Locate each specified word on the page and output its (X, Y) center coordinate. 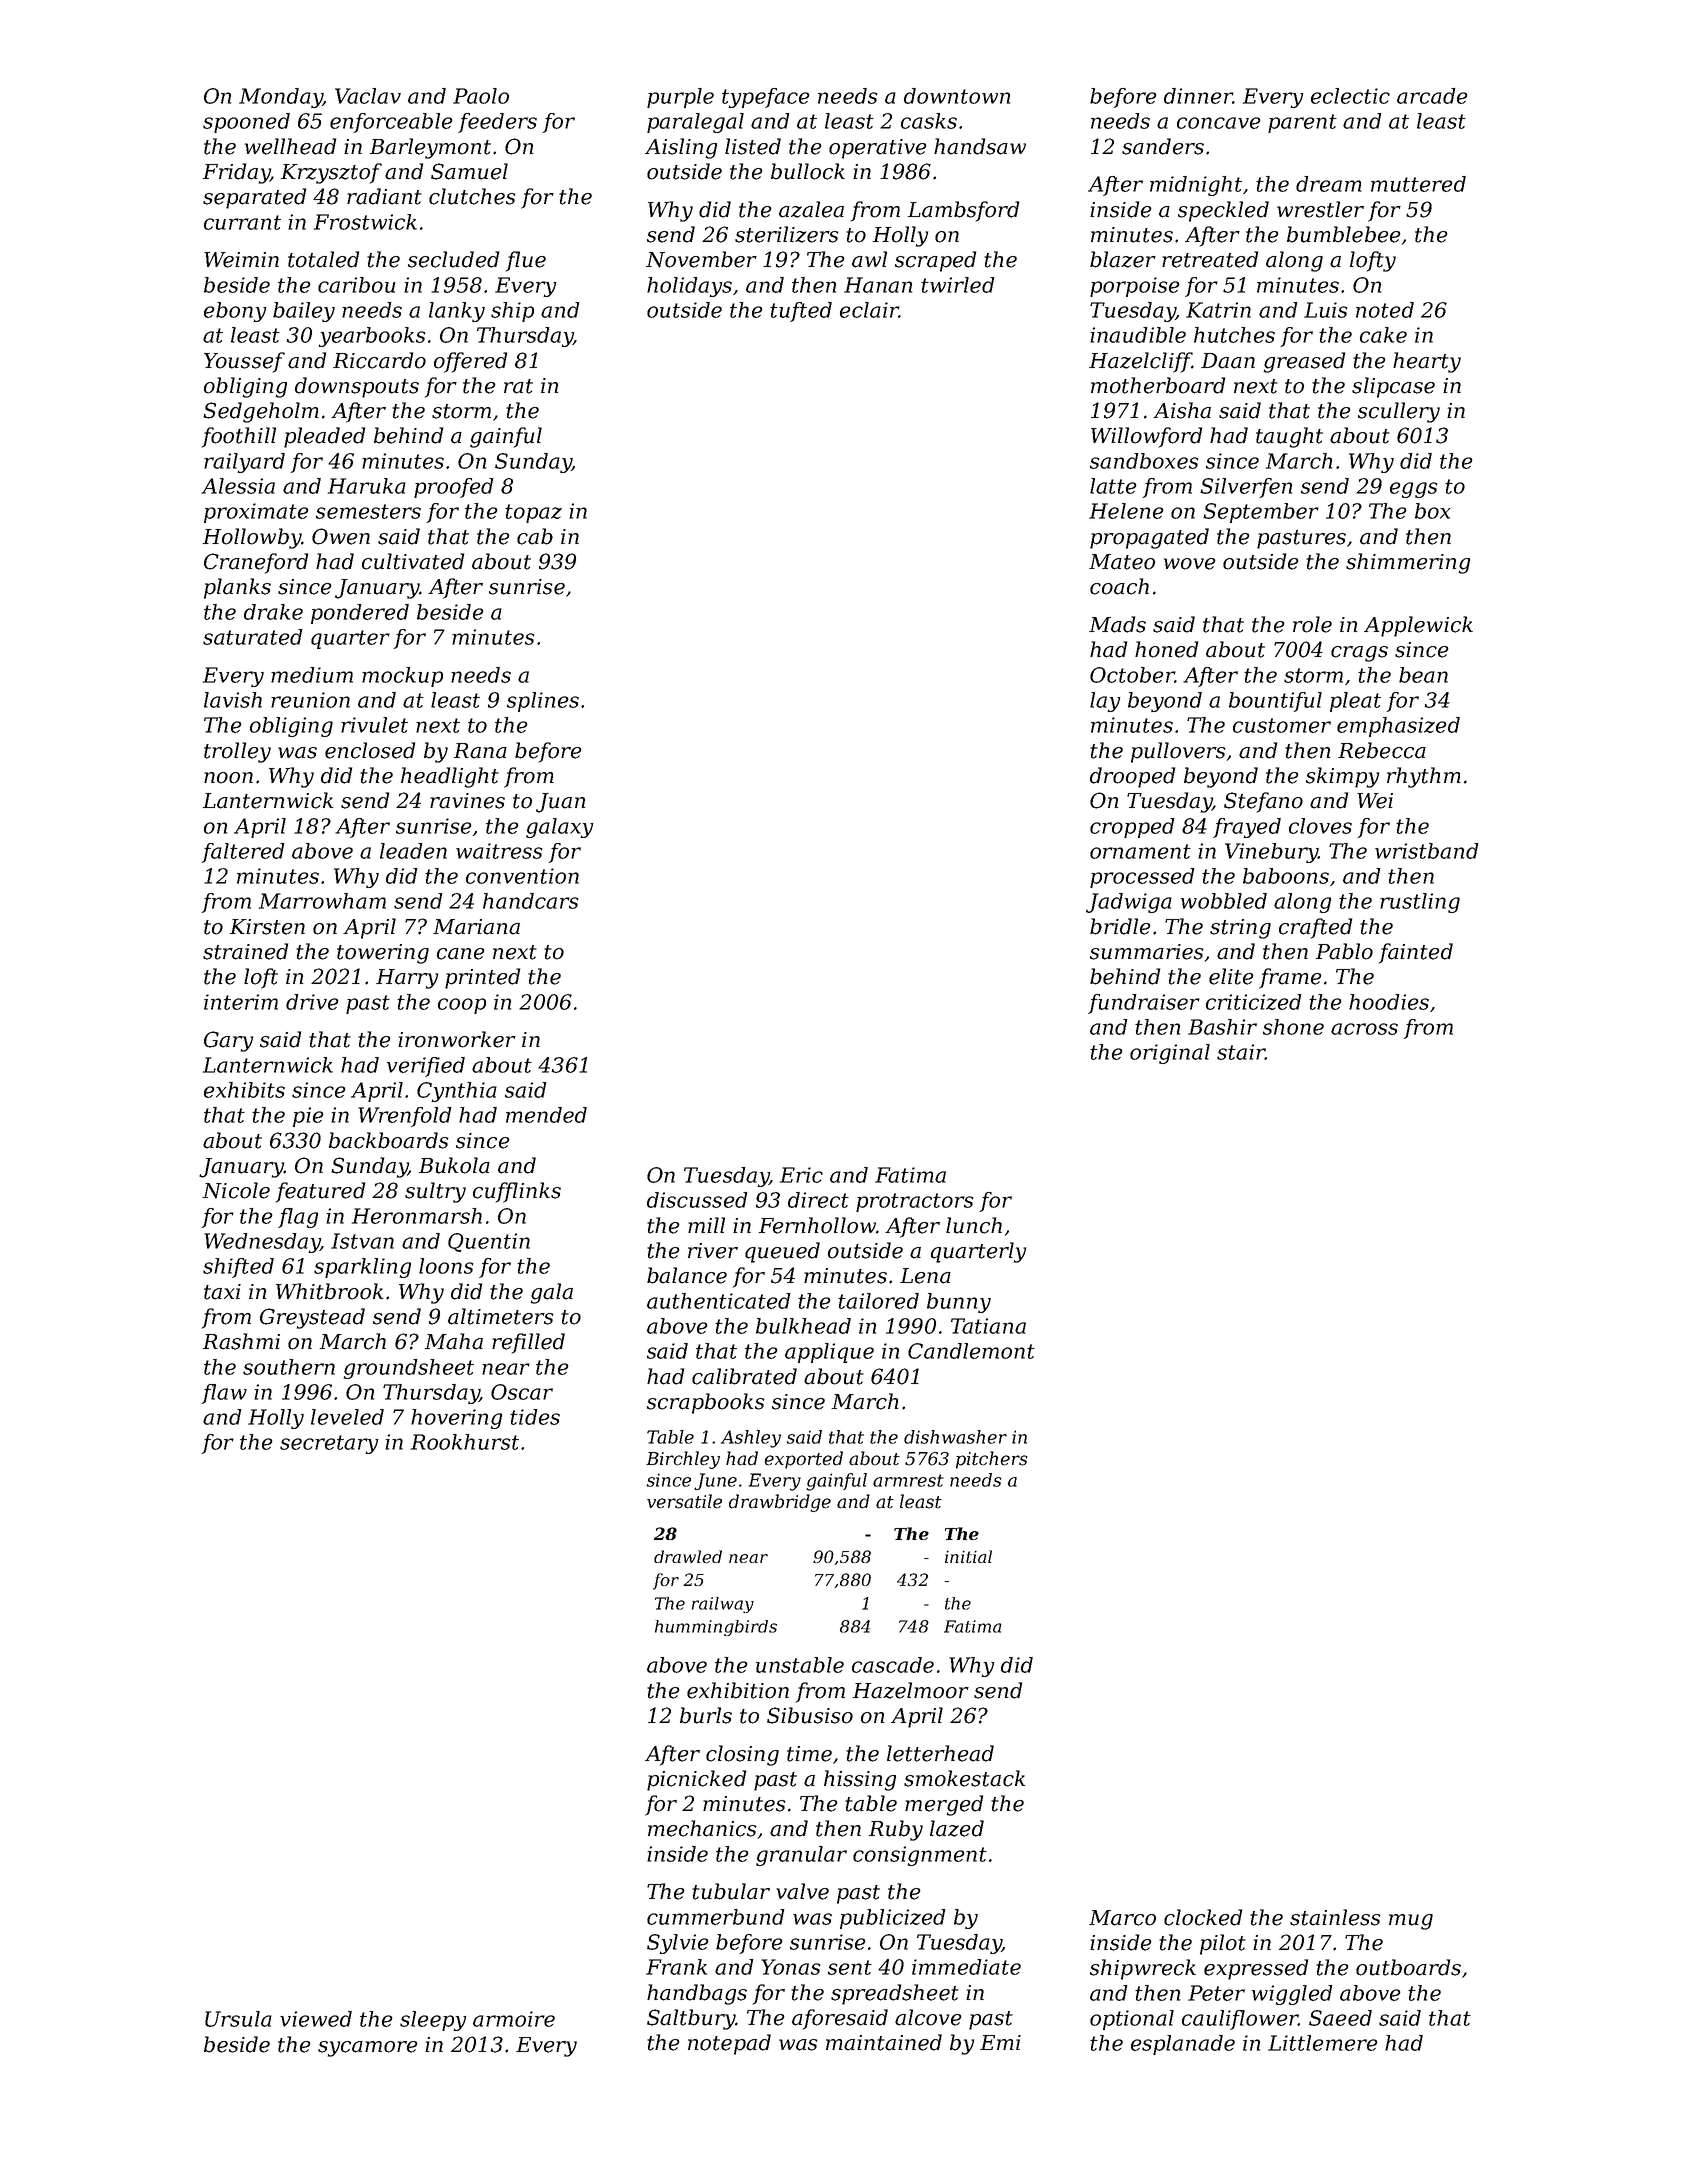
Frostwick (365, 222)
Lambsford (963, 211)
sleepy (433, 2021)
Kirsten (267, 927)
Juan (561, 803)
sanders (1163, 146)
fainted (1415, 953)
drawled (688, 1556)
